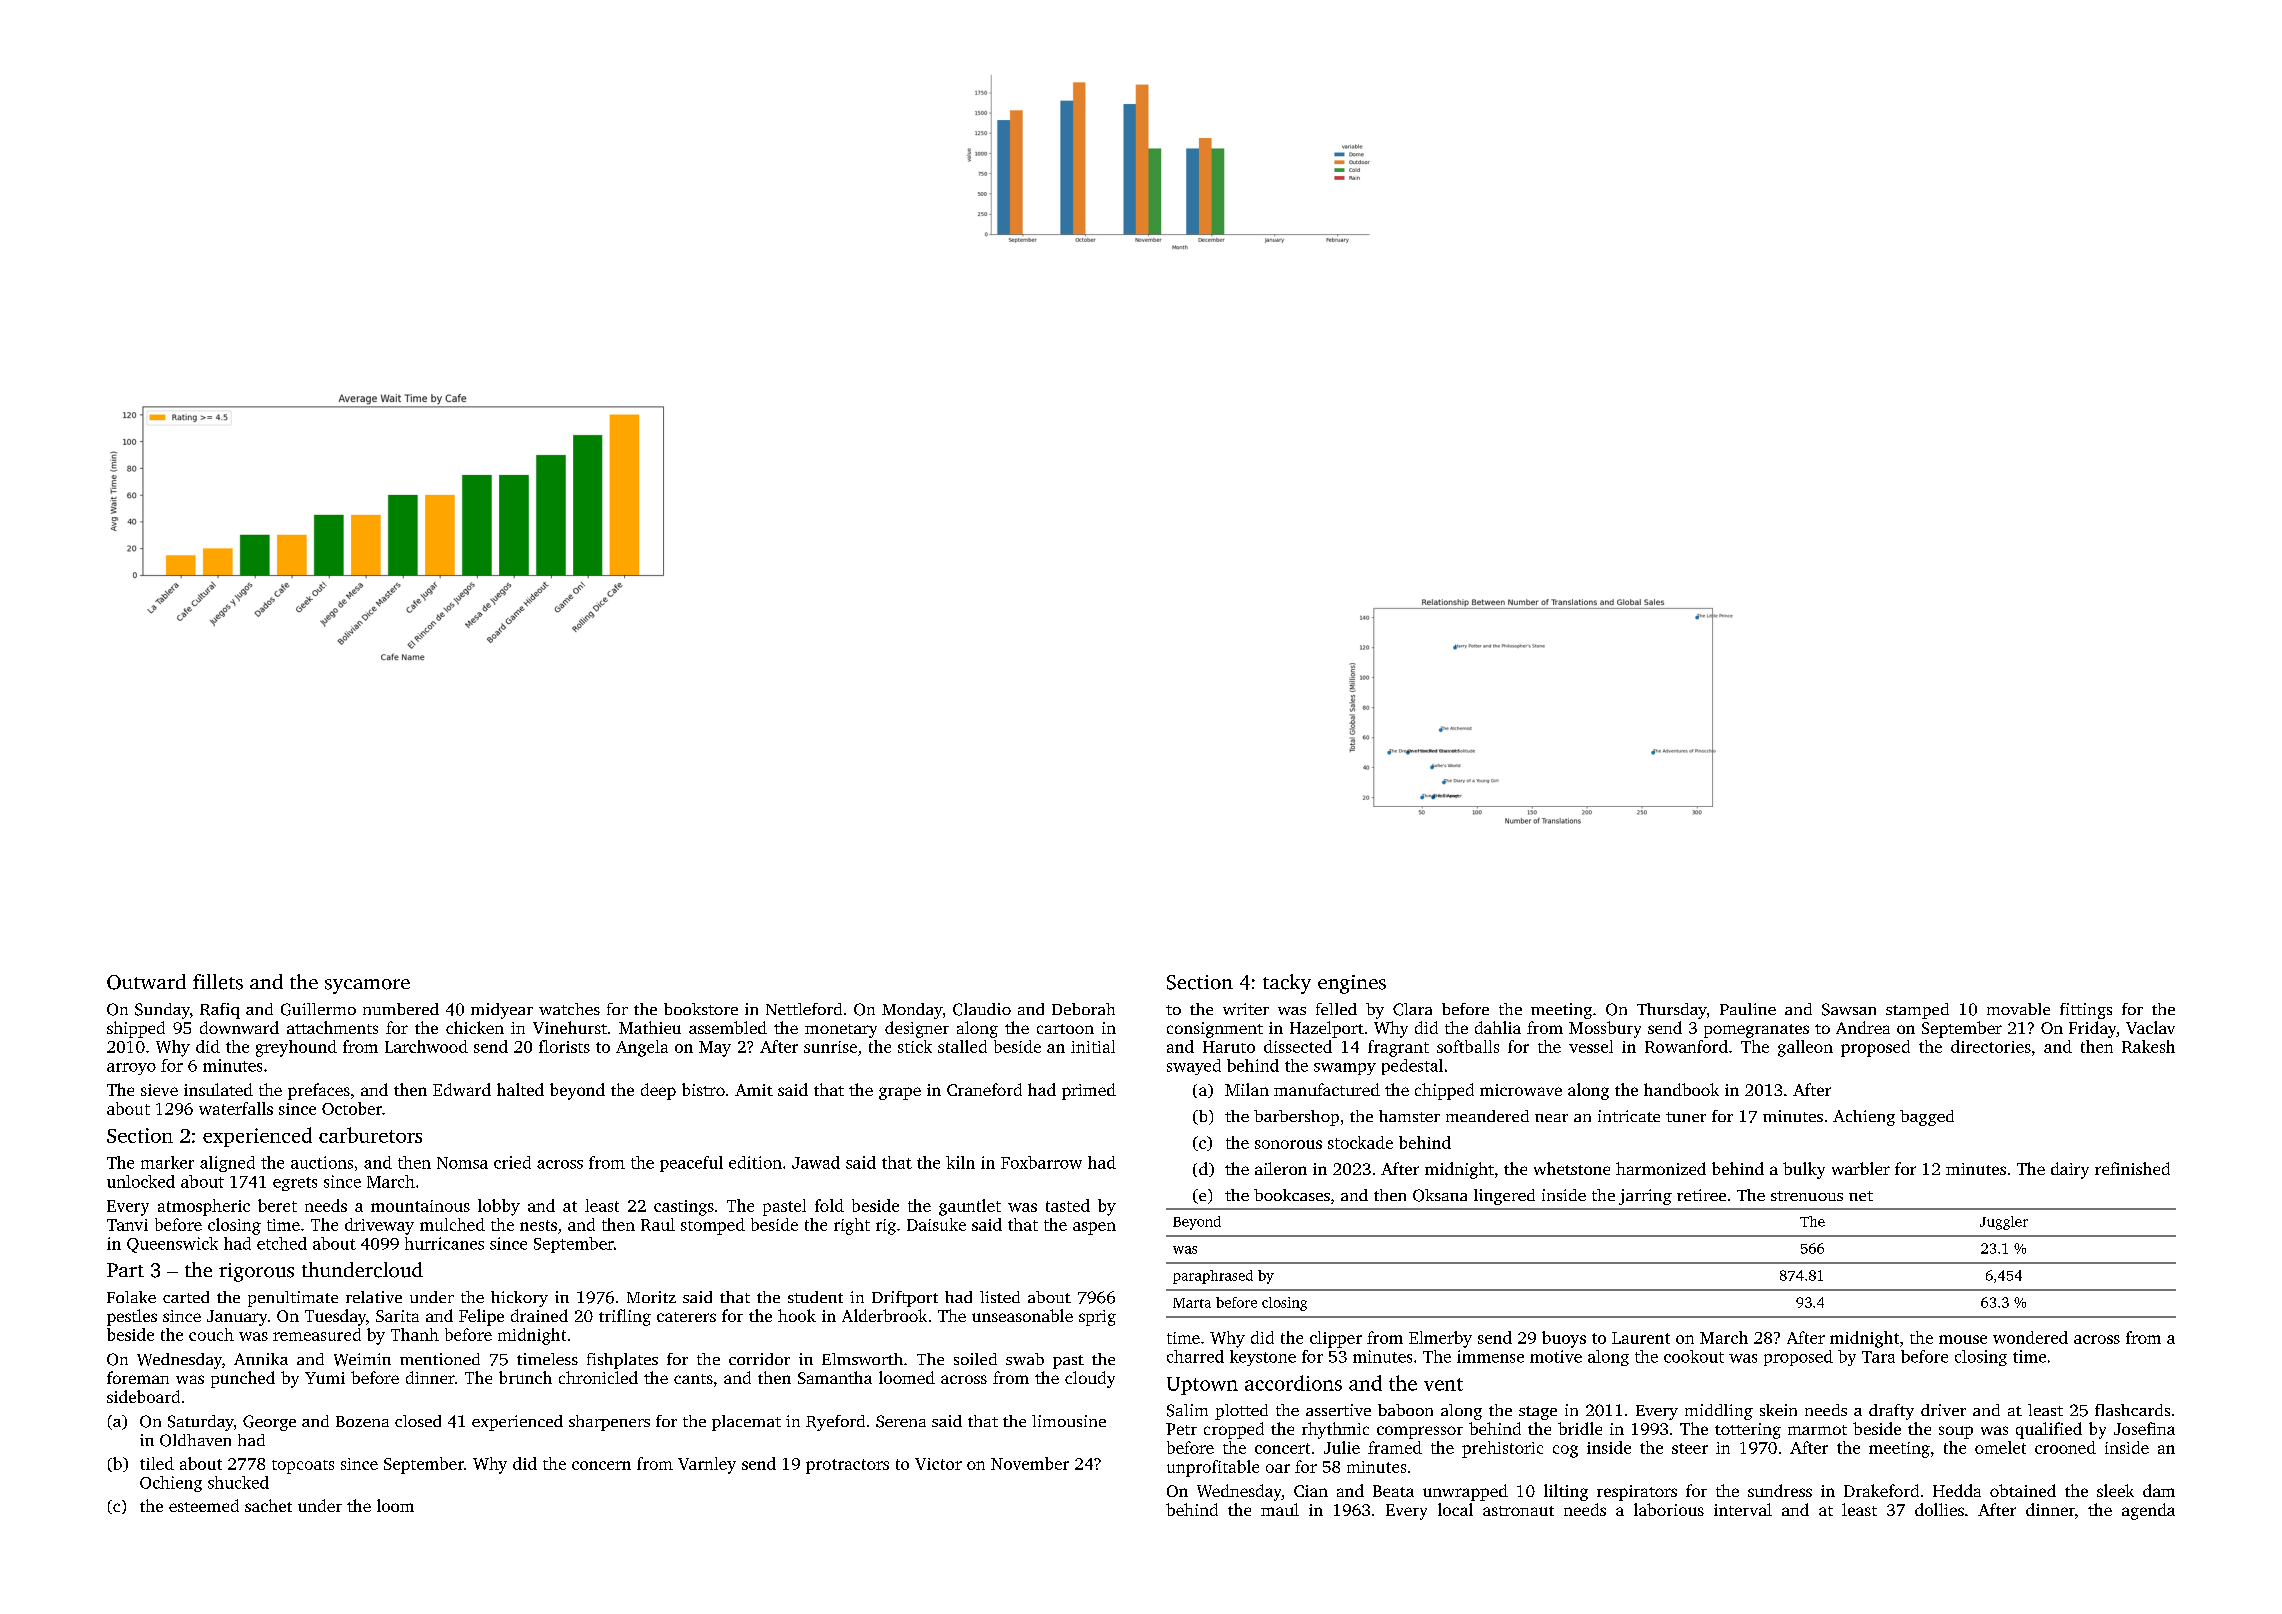  What do you see at coordinates (1298, 1046) in the page?
I see `dissected` at bounding box center [1298, 1046].
